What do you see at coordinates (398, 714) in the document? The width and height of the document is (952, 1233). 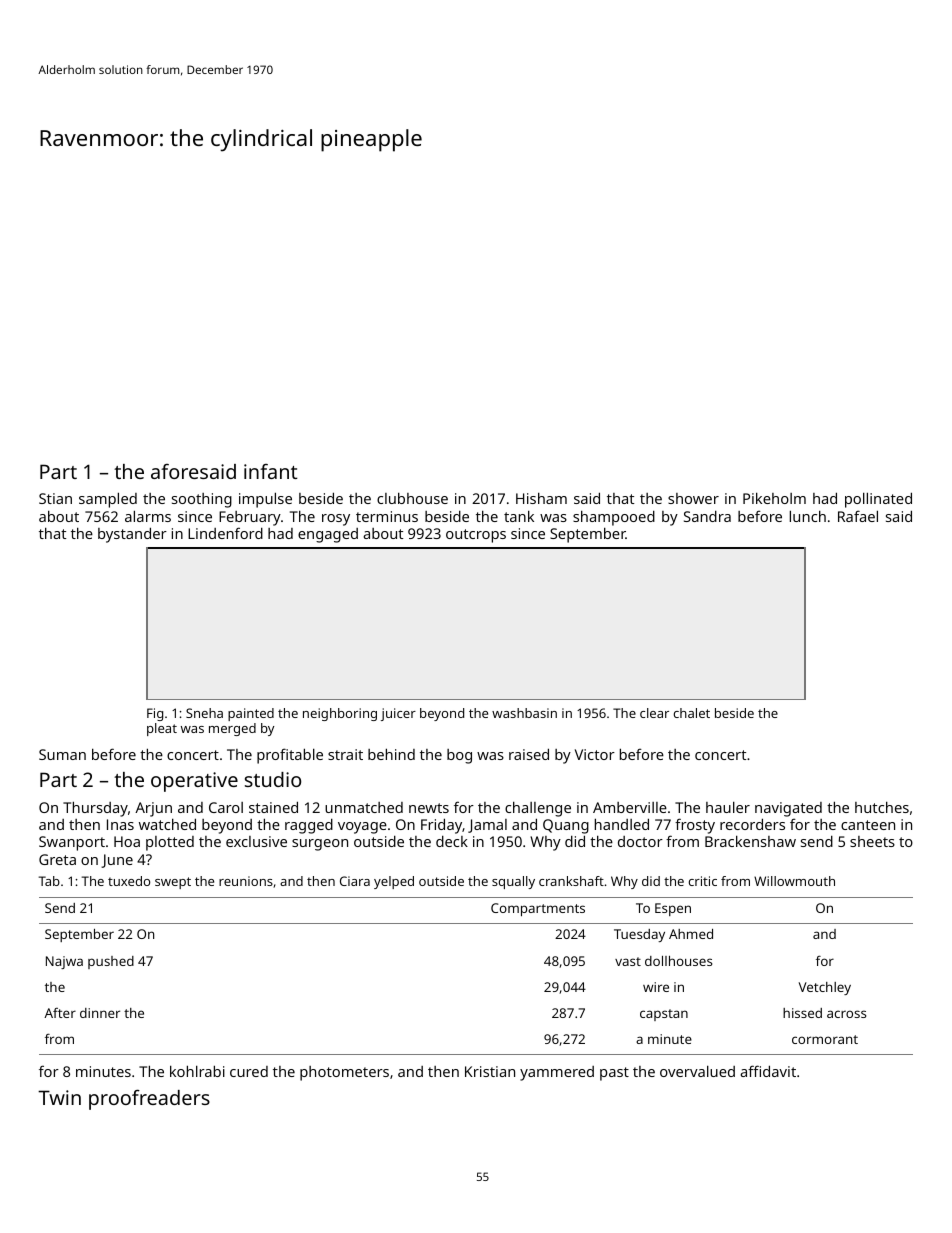 I see `juicer` at bounding box center [398, 714].
